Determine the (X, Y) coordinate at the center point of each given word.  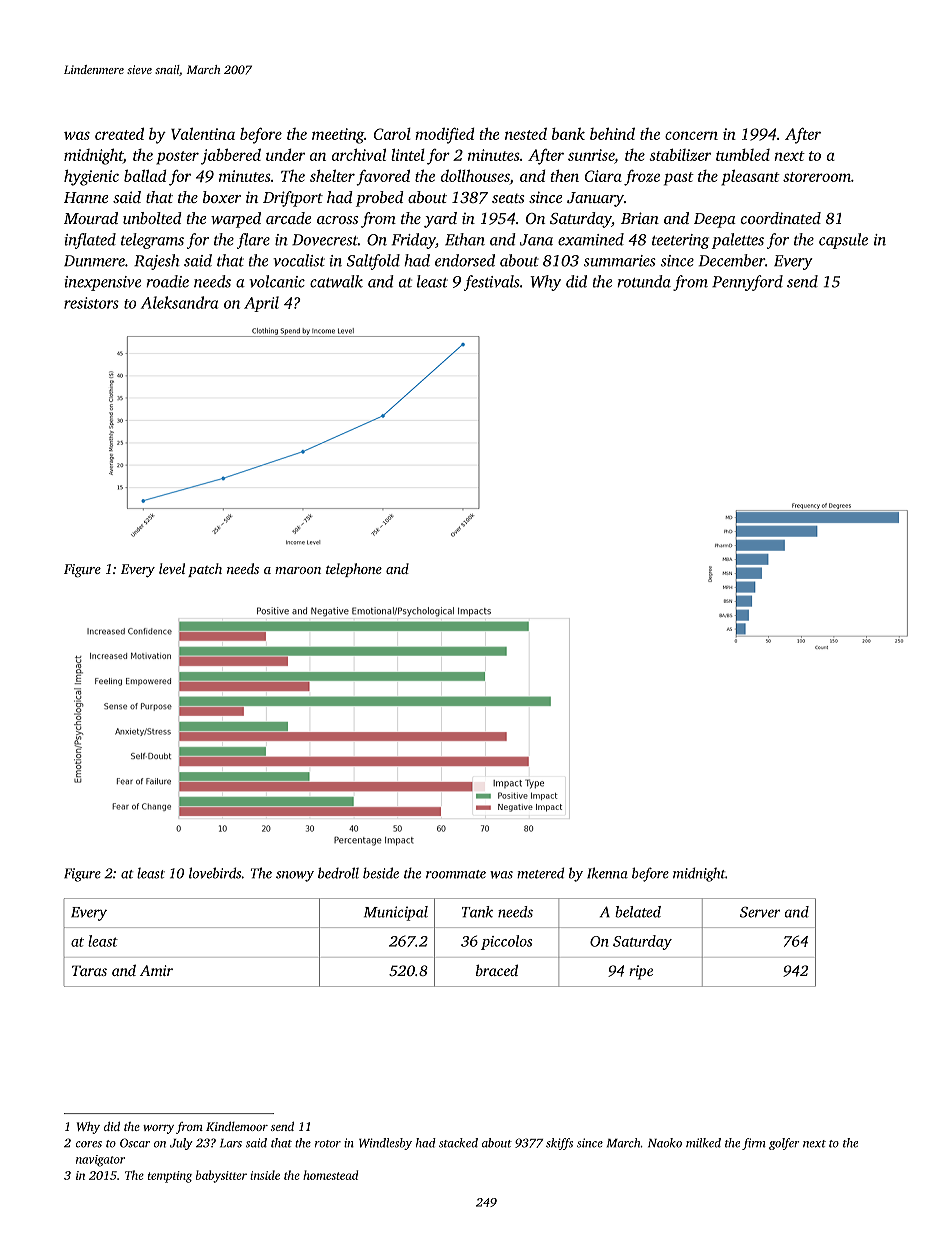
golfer (784, 1144)
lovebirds (215, 873)
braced (497, 970)
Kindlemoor (237, 1126)
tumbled (743, 155)
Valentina (203, 133)
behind (612, 133)
